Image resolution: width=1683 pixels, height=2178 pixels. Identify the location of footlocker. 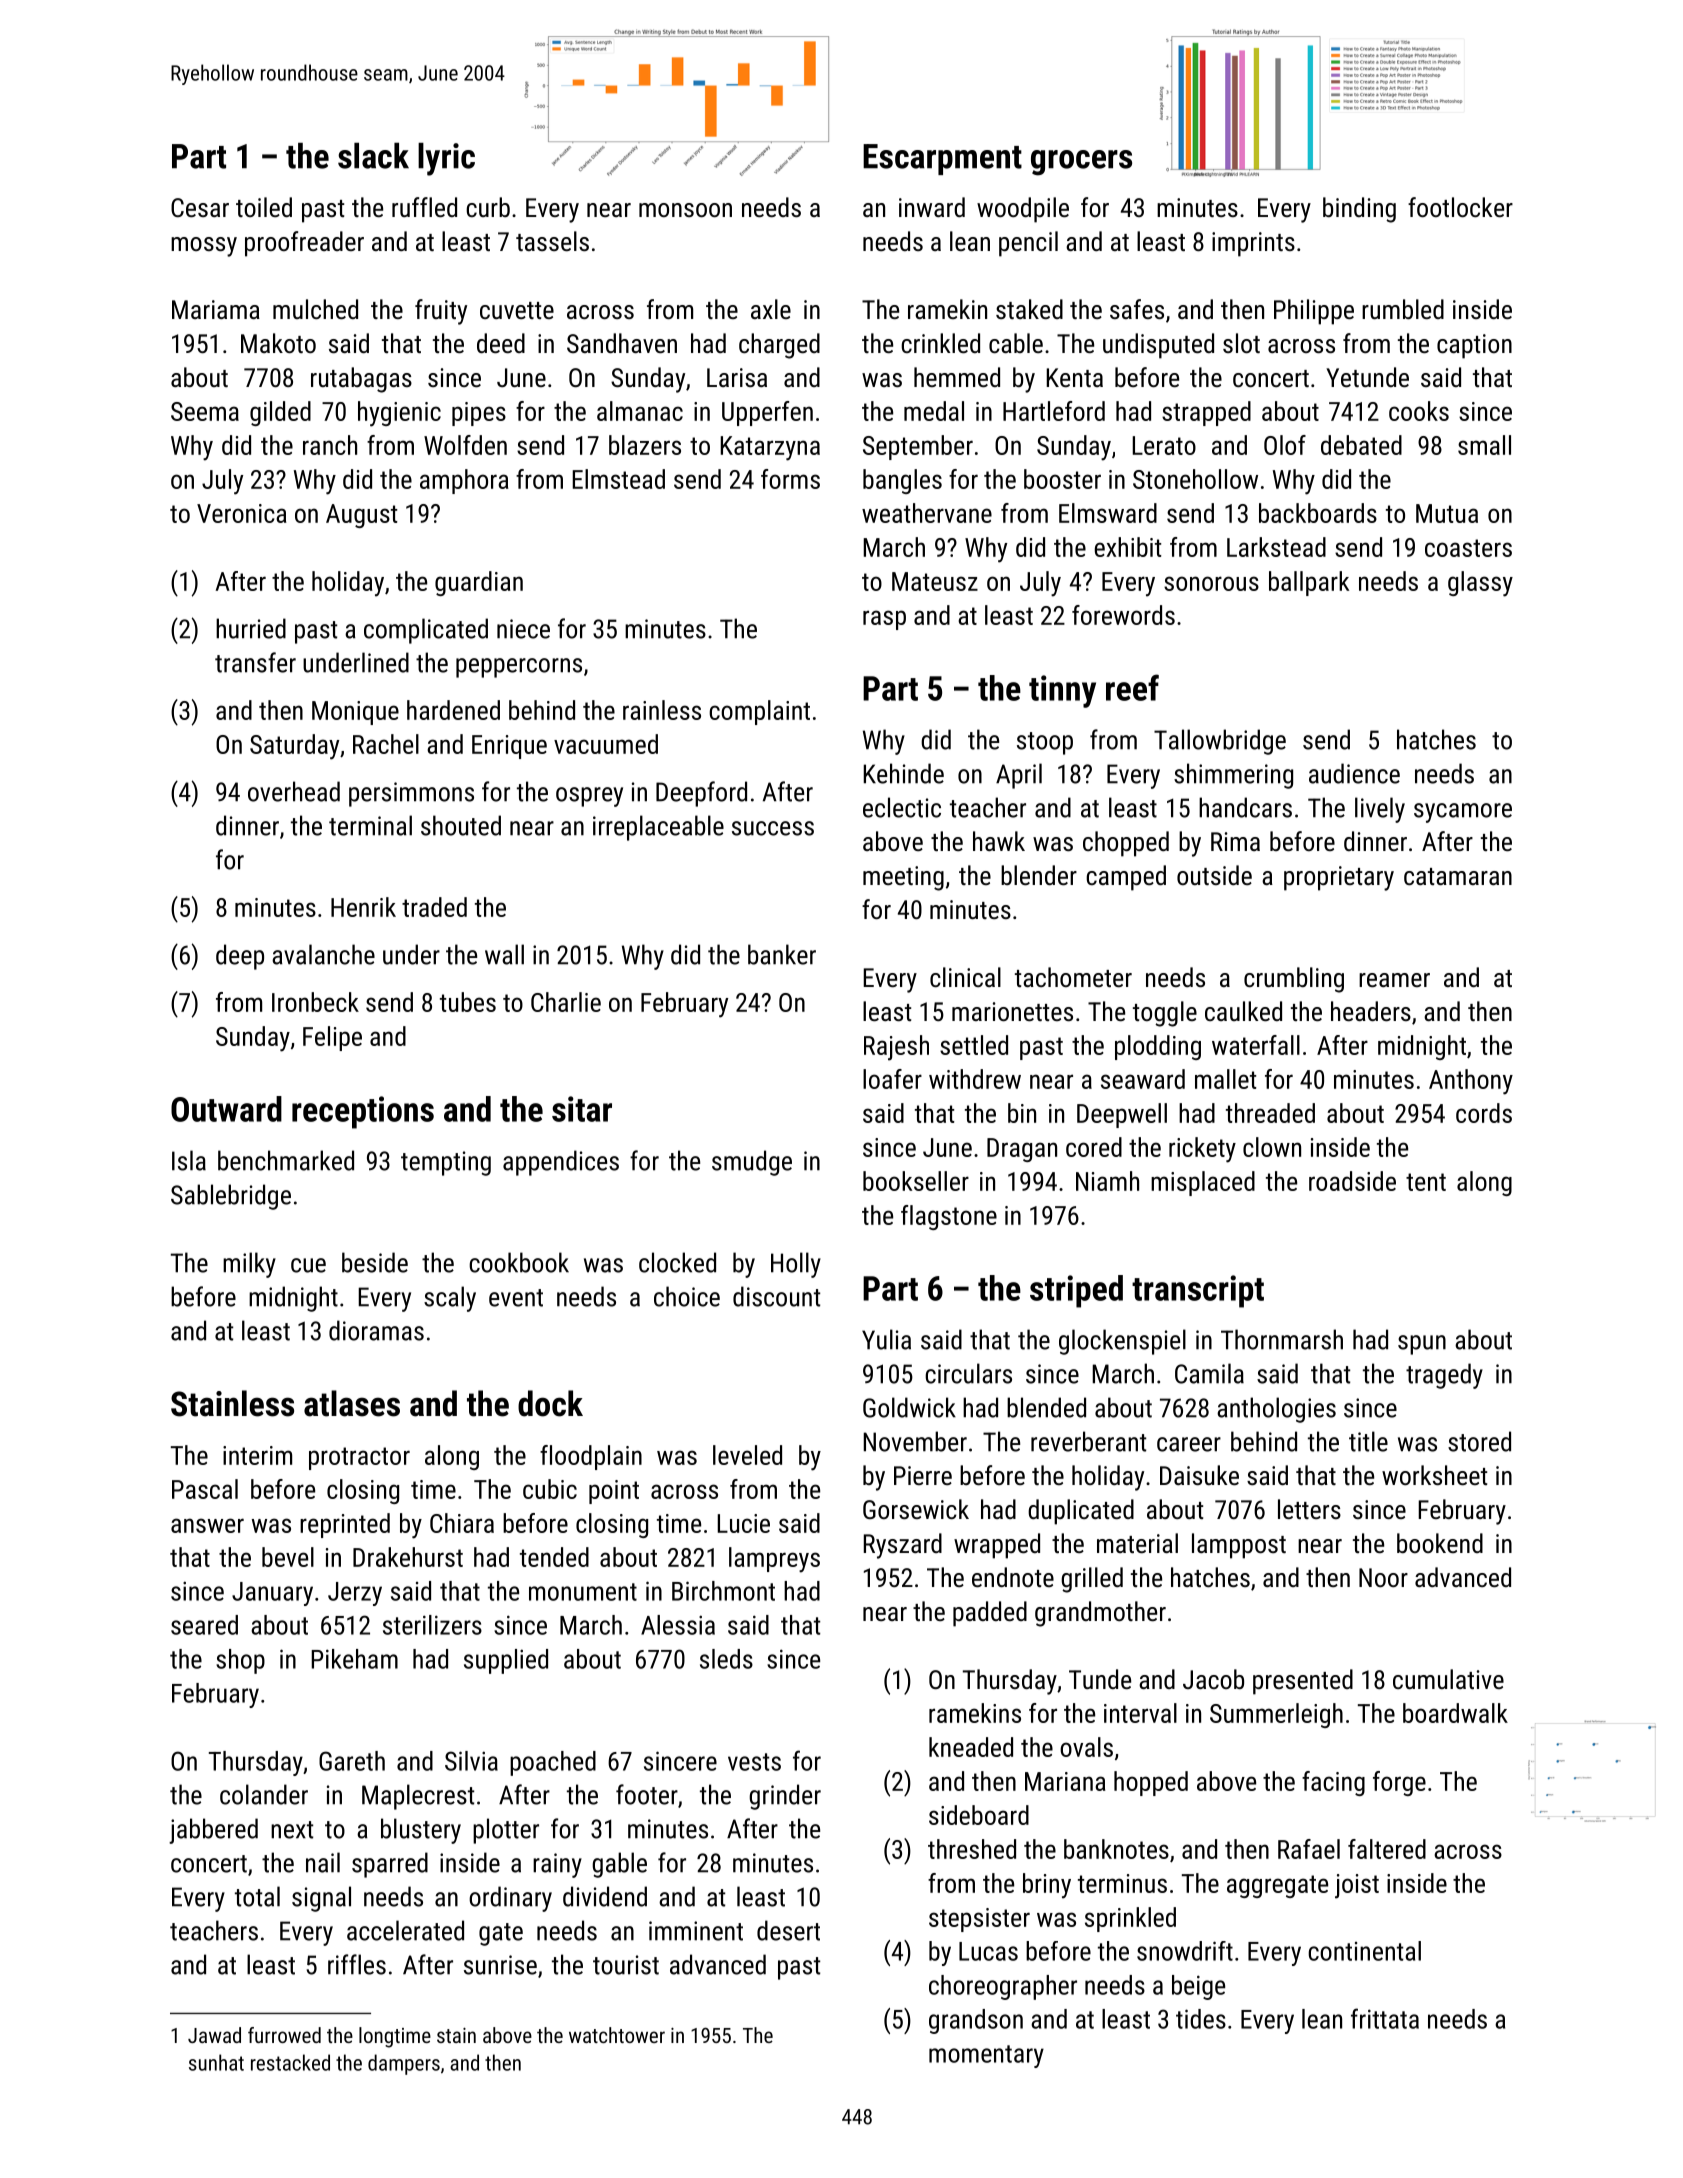
(1460, 207).
